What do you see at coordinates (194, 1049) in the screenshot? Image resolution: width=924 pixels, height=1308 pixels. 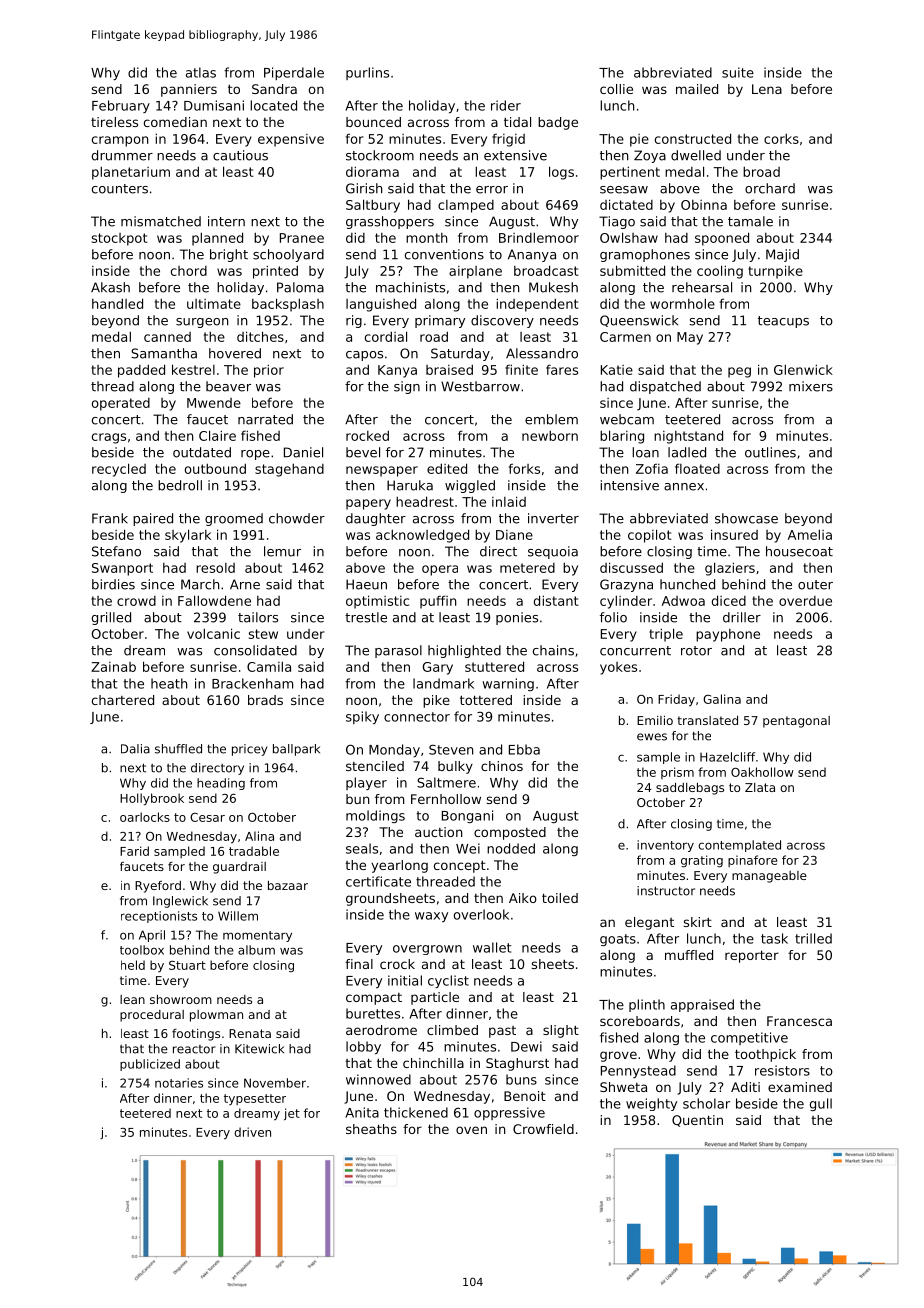 I see `reactor` at bounding box center [194, 1049].
